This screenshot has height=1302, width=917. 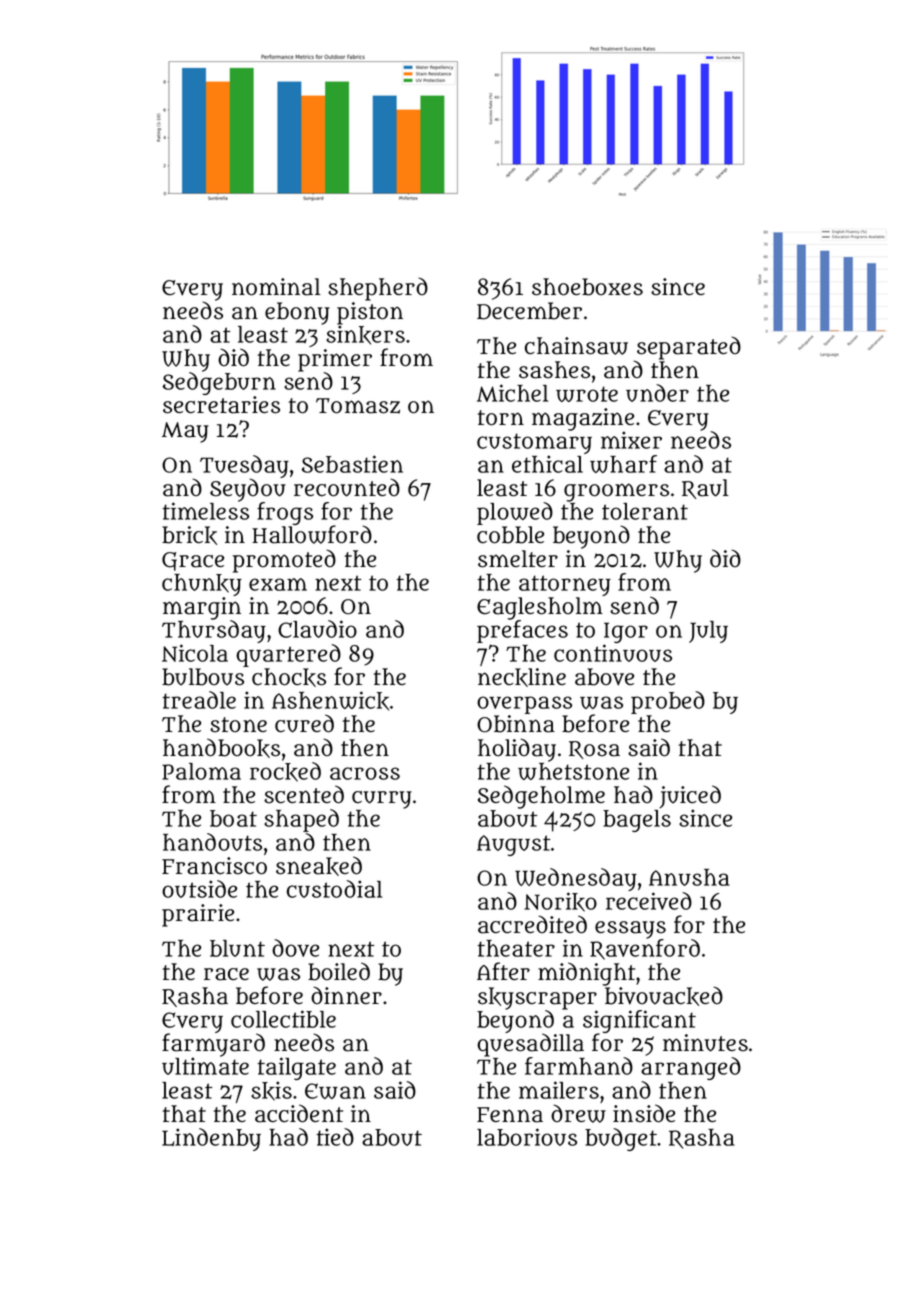 What do you see at coordinates (317, 629) in the screenshot?
I see `Claudio` at bounding box center [317, 629].
